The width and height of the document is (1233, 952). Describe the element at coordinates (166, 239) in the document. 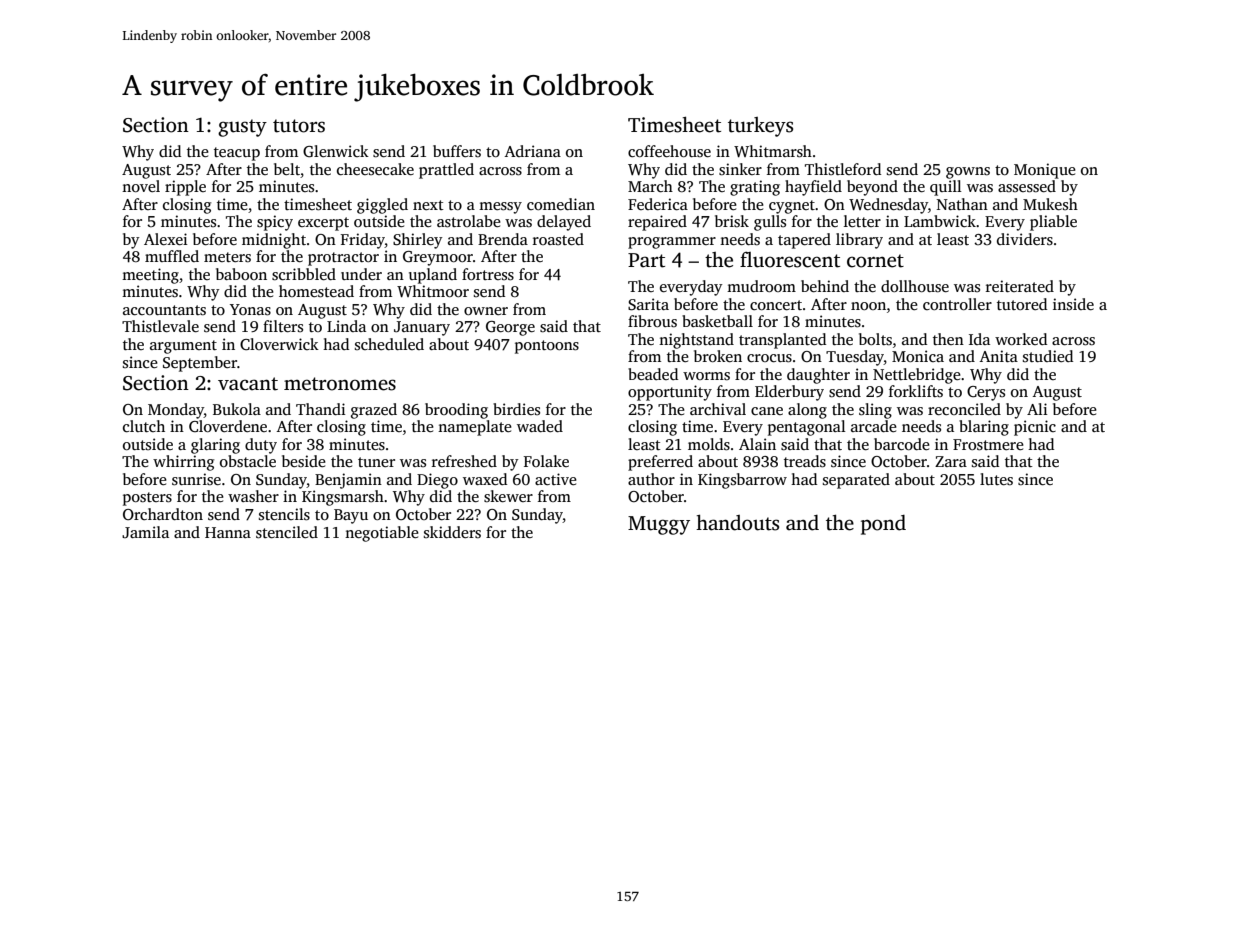

I see `Alexei` at that location.
